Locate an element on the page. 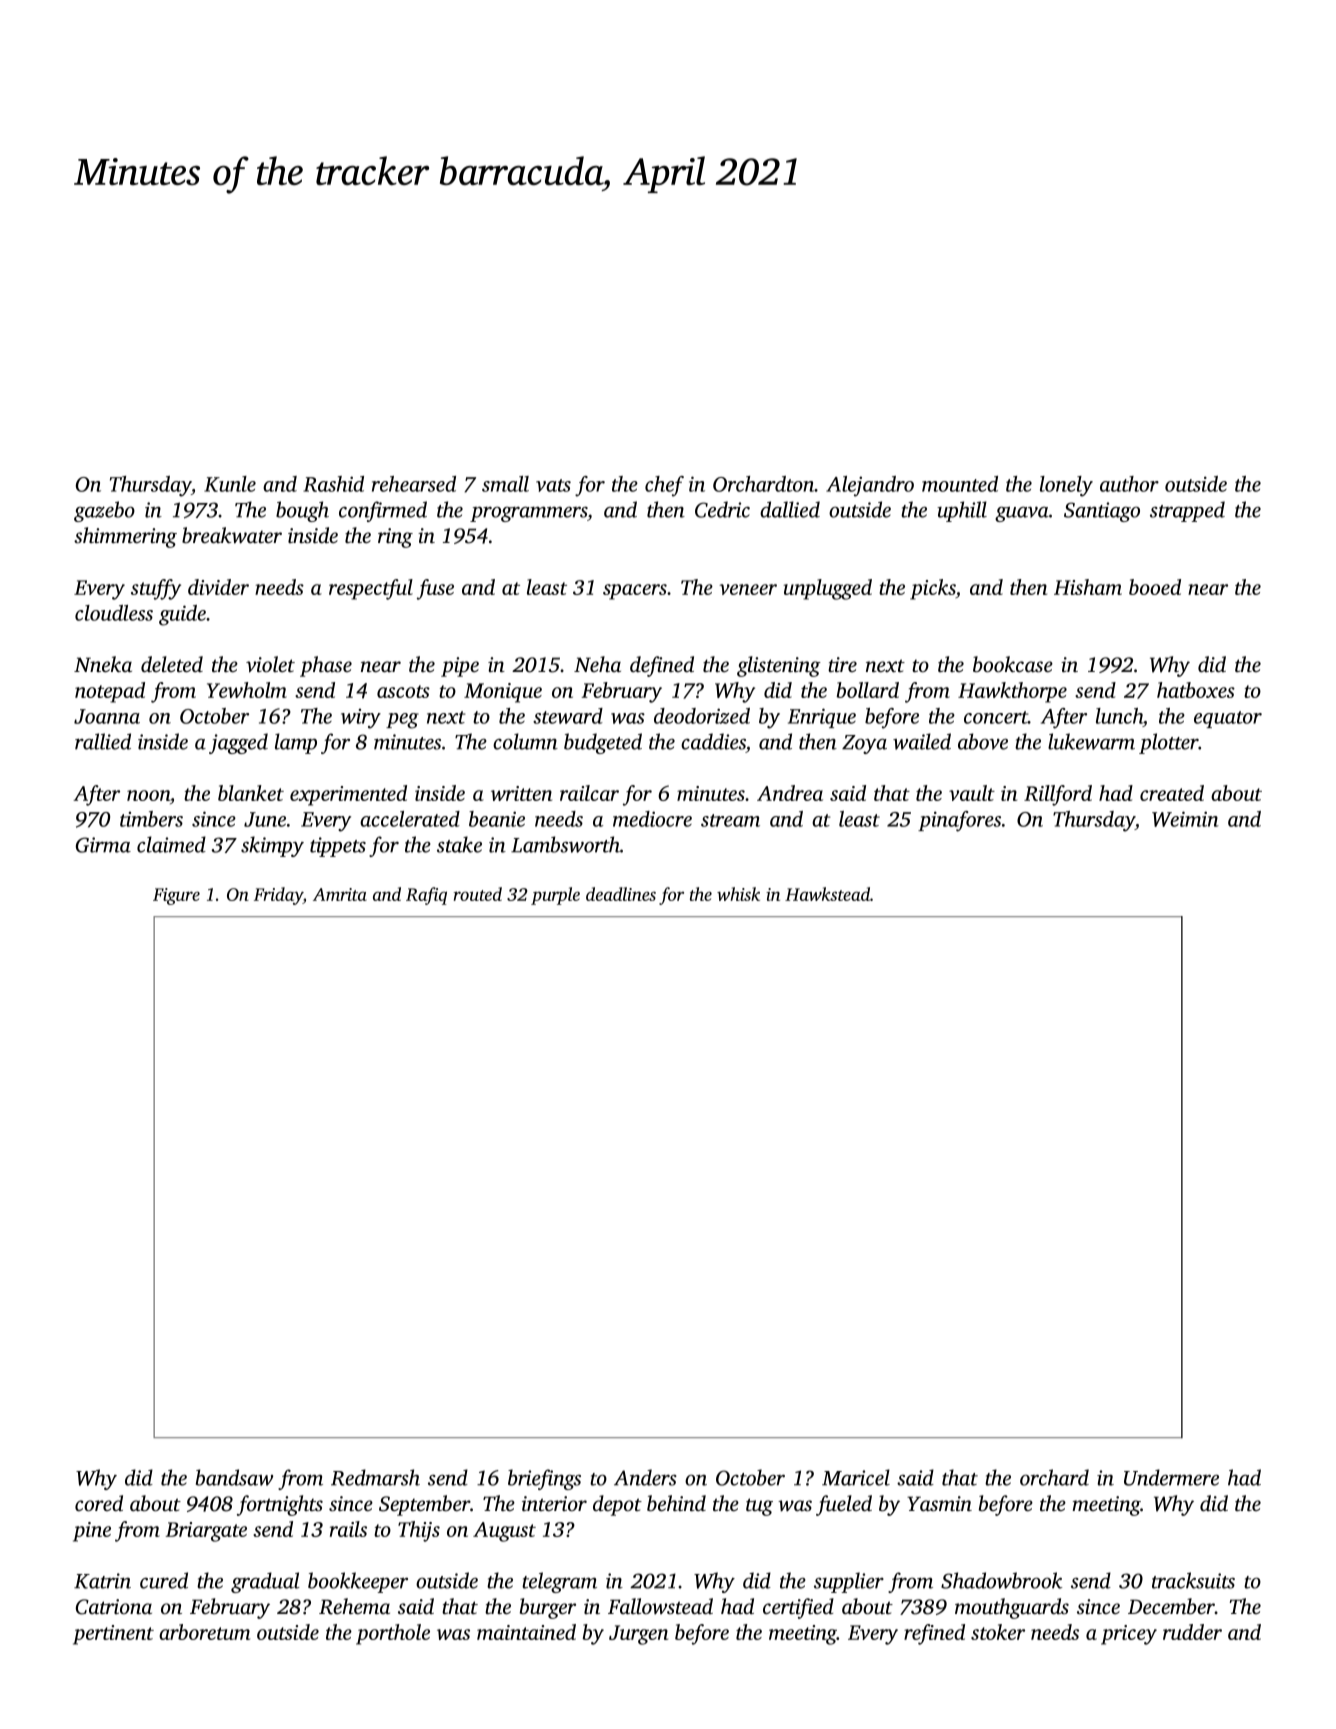 The image size is (1336, 1729). purple is located at coordinates (555, 896).
